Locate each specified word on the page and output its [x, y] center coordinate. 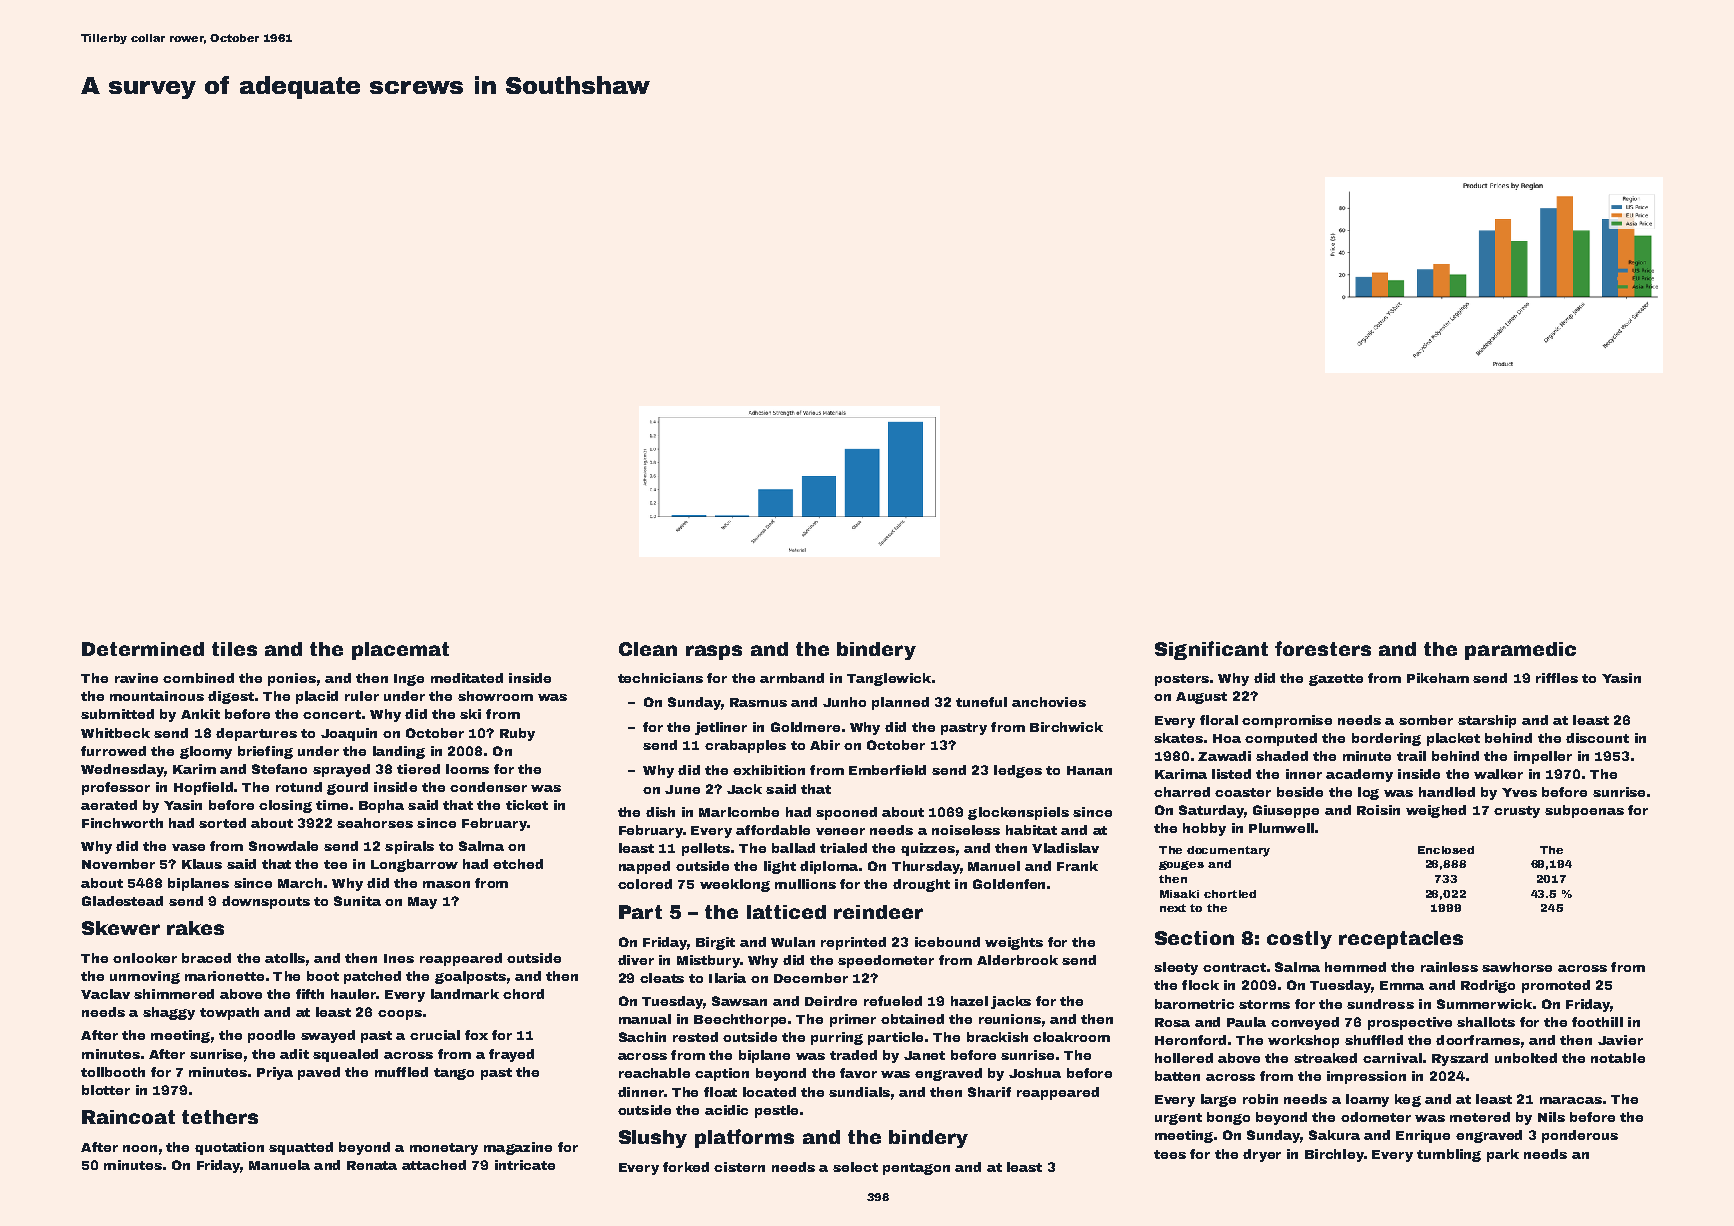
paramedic [1520, 651]
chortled [1230, 894]
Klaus [202, 864]
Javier [1620, 1040]
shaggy [169, 1013]
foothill [1597, 1022]
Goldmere [805, 727]
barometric [1194, 1004]
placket [1453, 739]
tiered [418, 769]
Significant [1211, 650]
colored [645, 884]
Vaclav [105, 994]
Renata [372, 1165]
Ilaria [727, 978]
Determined [143, 649]
